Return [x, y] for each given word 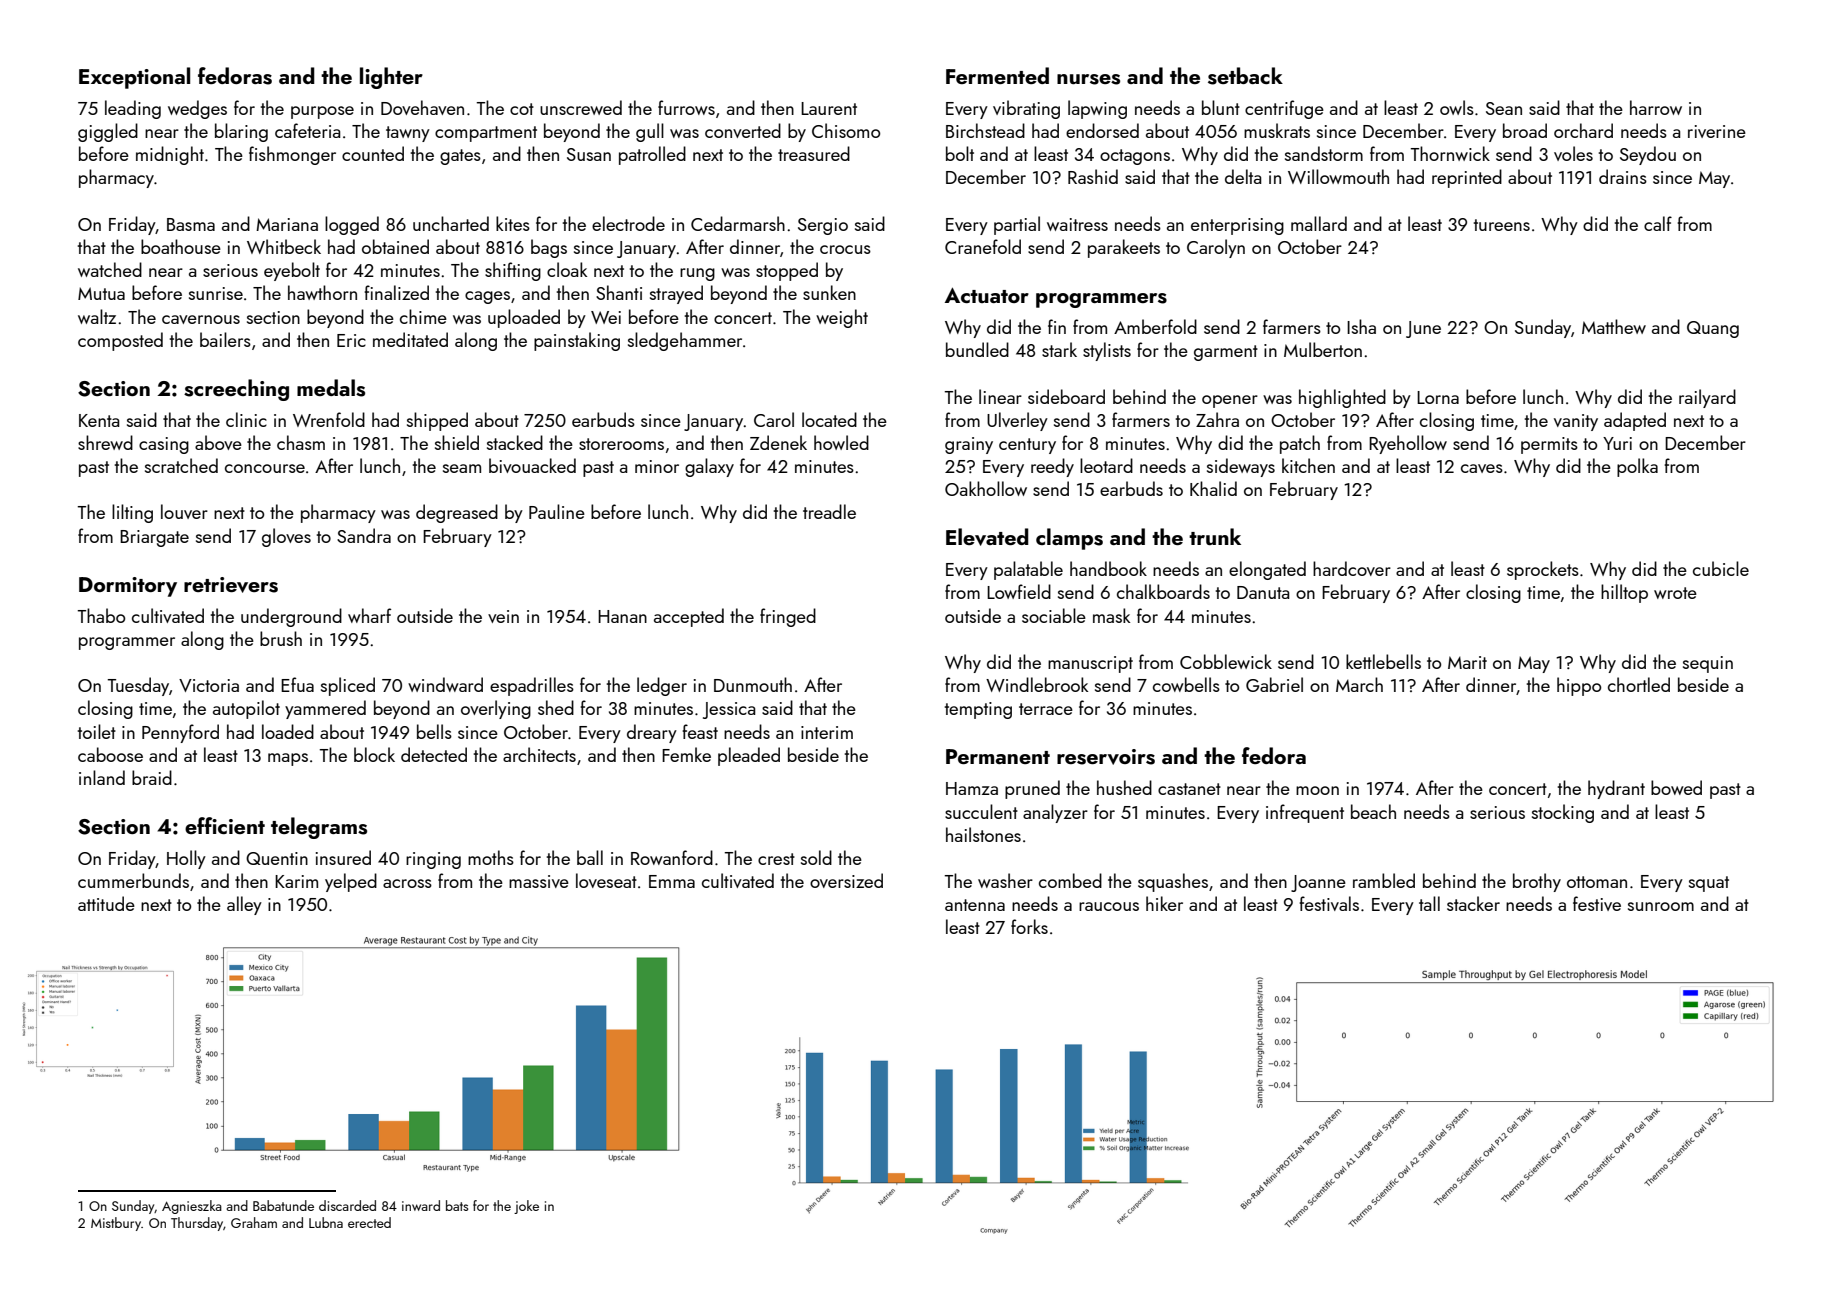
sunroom [1661, 906]
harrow [1656, 107]
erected [369, 1222]
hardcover [1352, 568]
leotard [1106, 465]
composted [120, 341]
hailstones [983, 834]
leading [133, 109]
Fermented [997, 75]
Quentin [277, 858]
